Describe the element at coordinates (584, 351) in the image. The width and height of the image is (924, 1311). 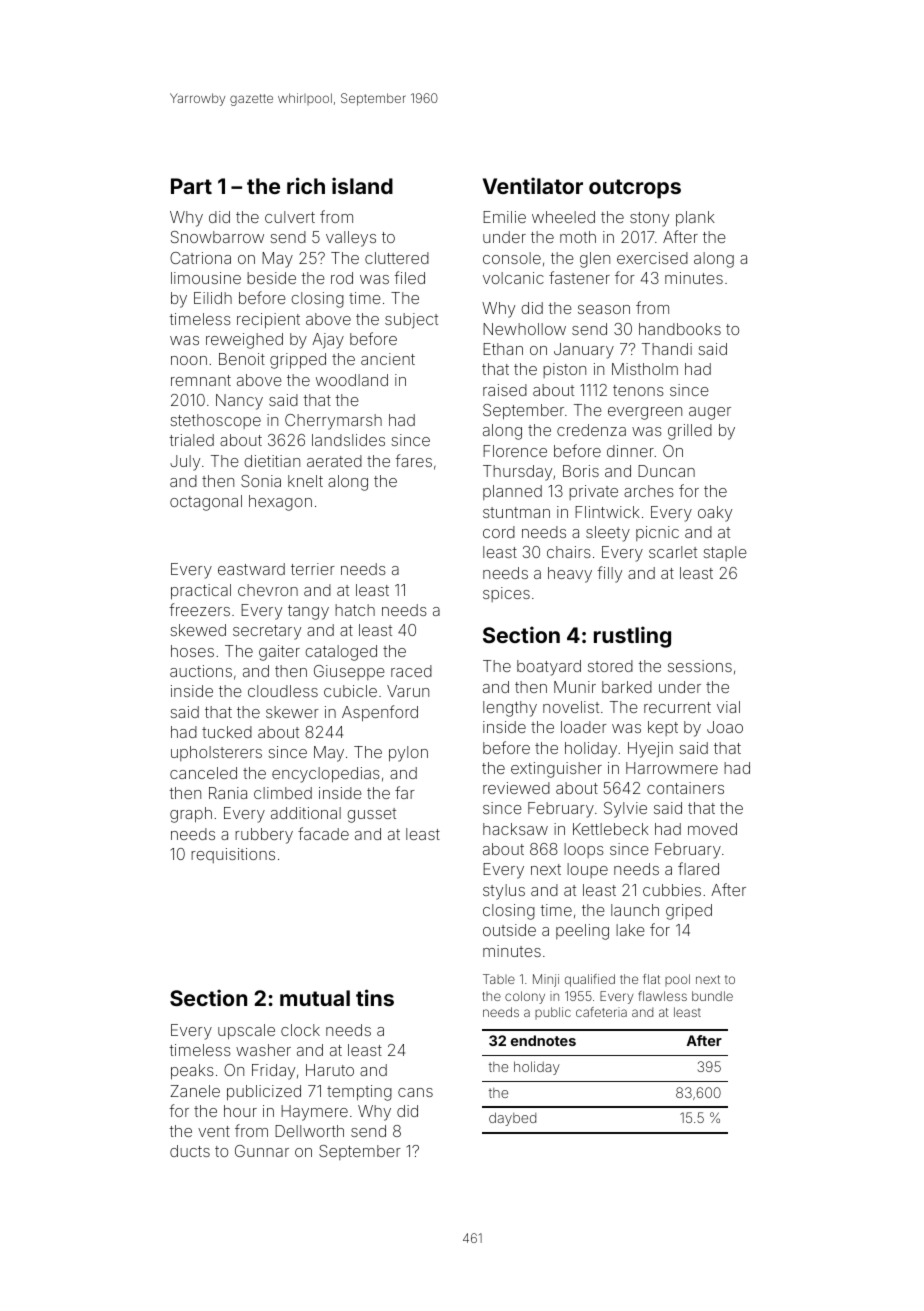
I see `January` at that location.
